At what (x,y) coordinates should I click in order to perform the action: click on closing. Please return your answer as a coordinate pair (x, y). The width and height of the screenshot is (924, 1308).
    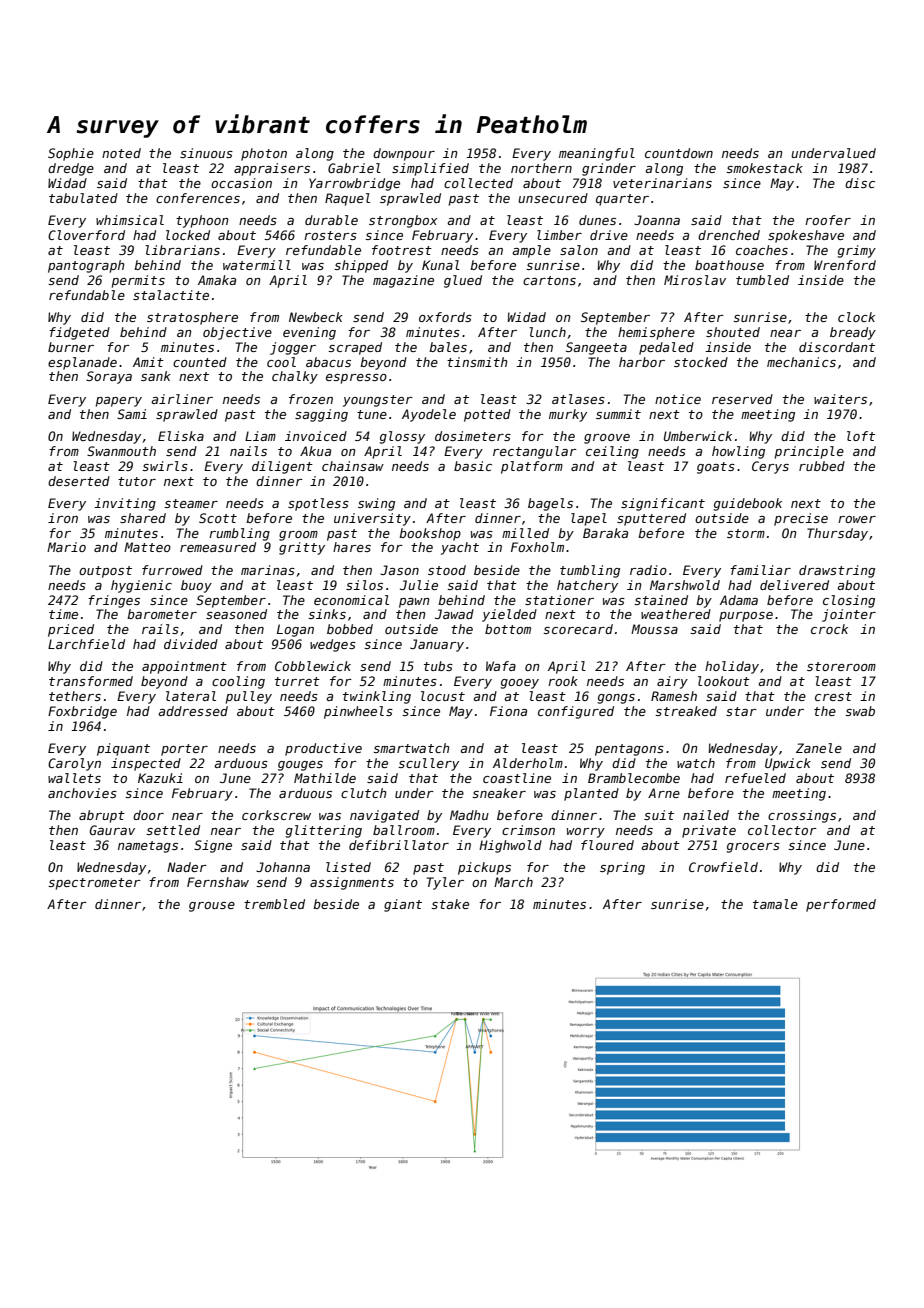
    Looking at the image, I should click on (849, 601).
